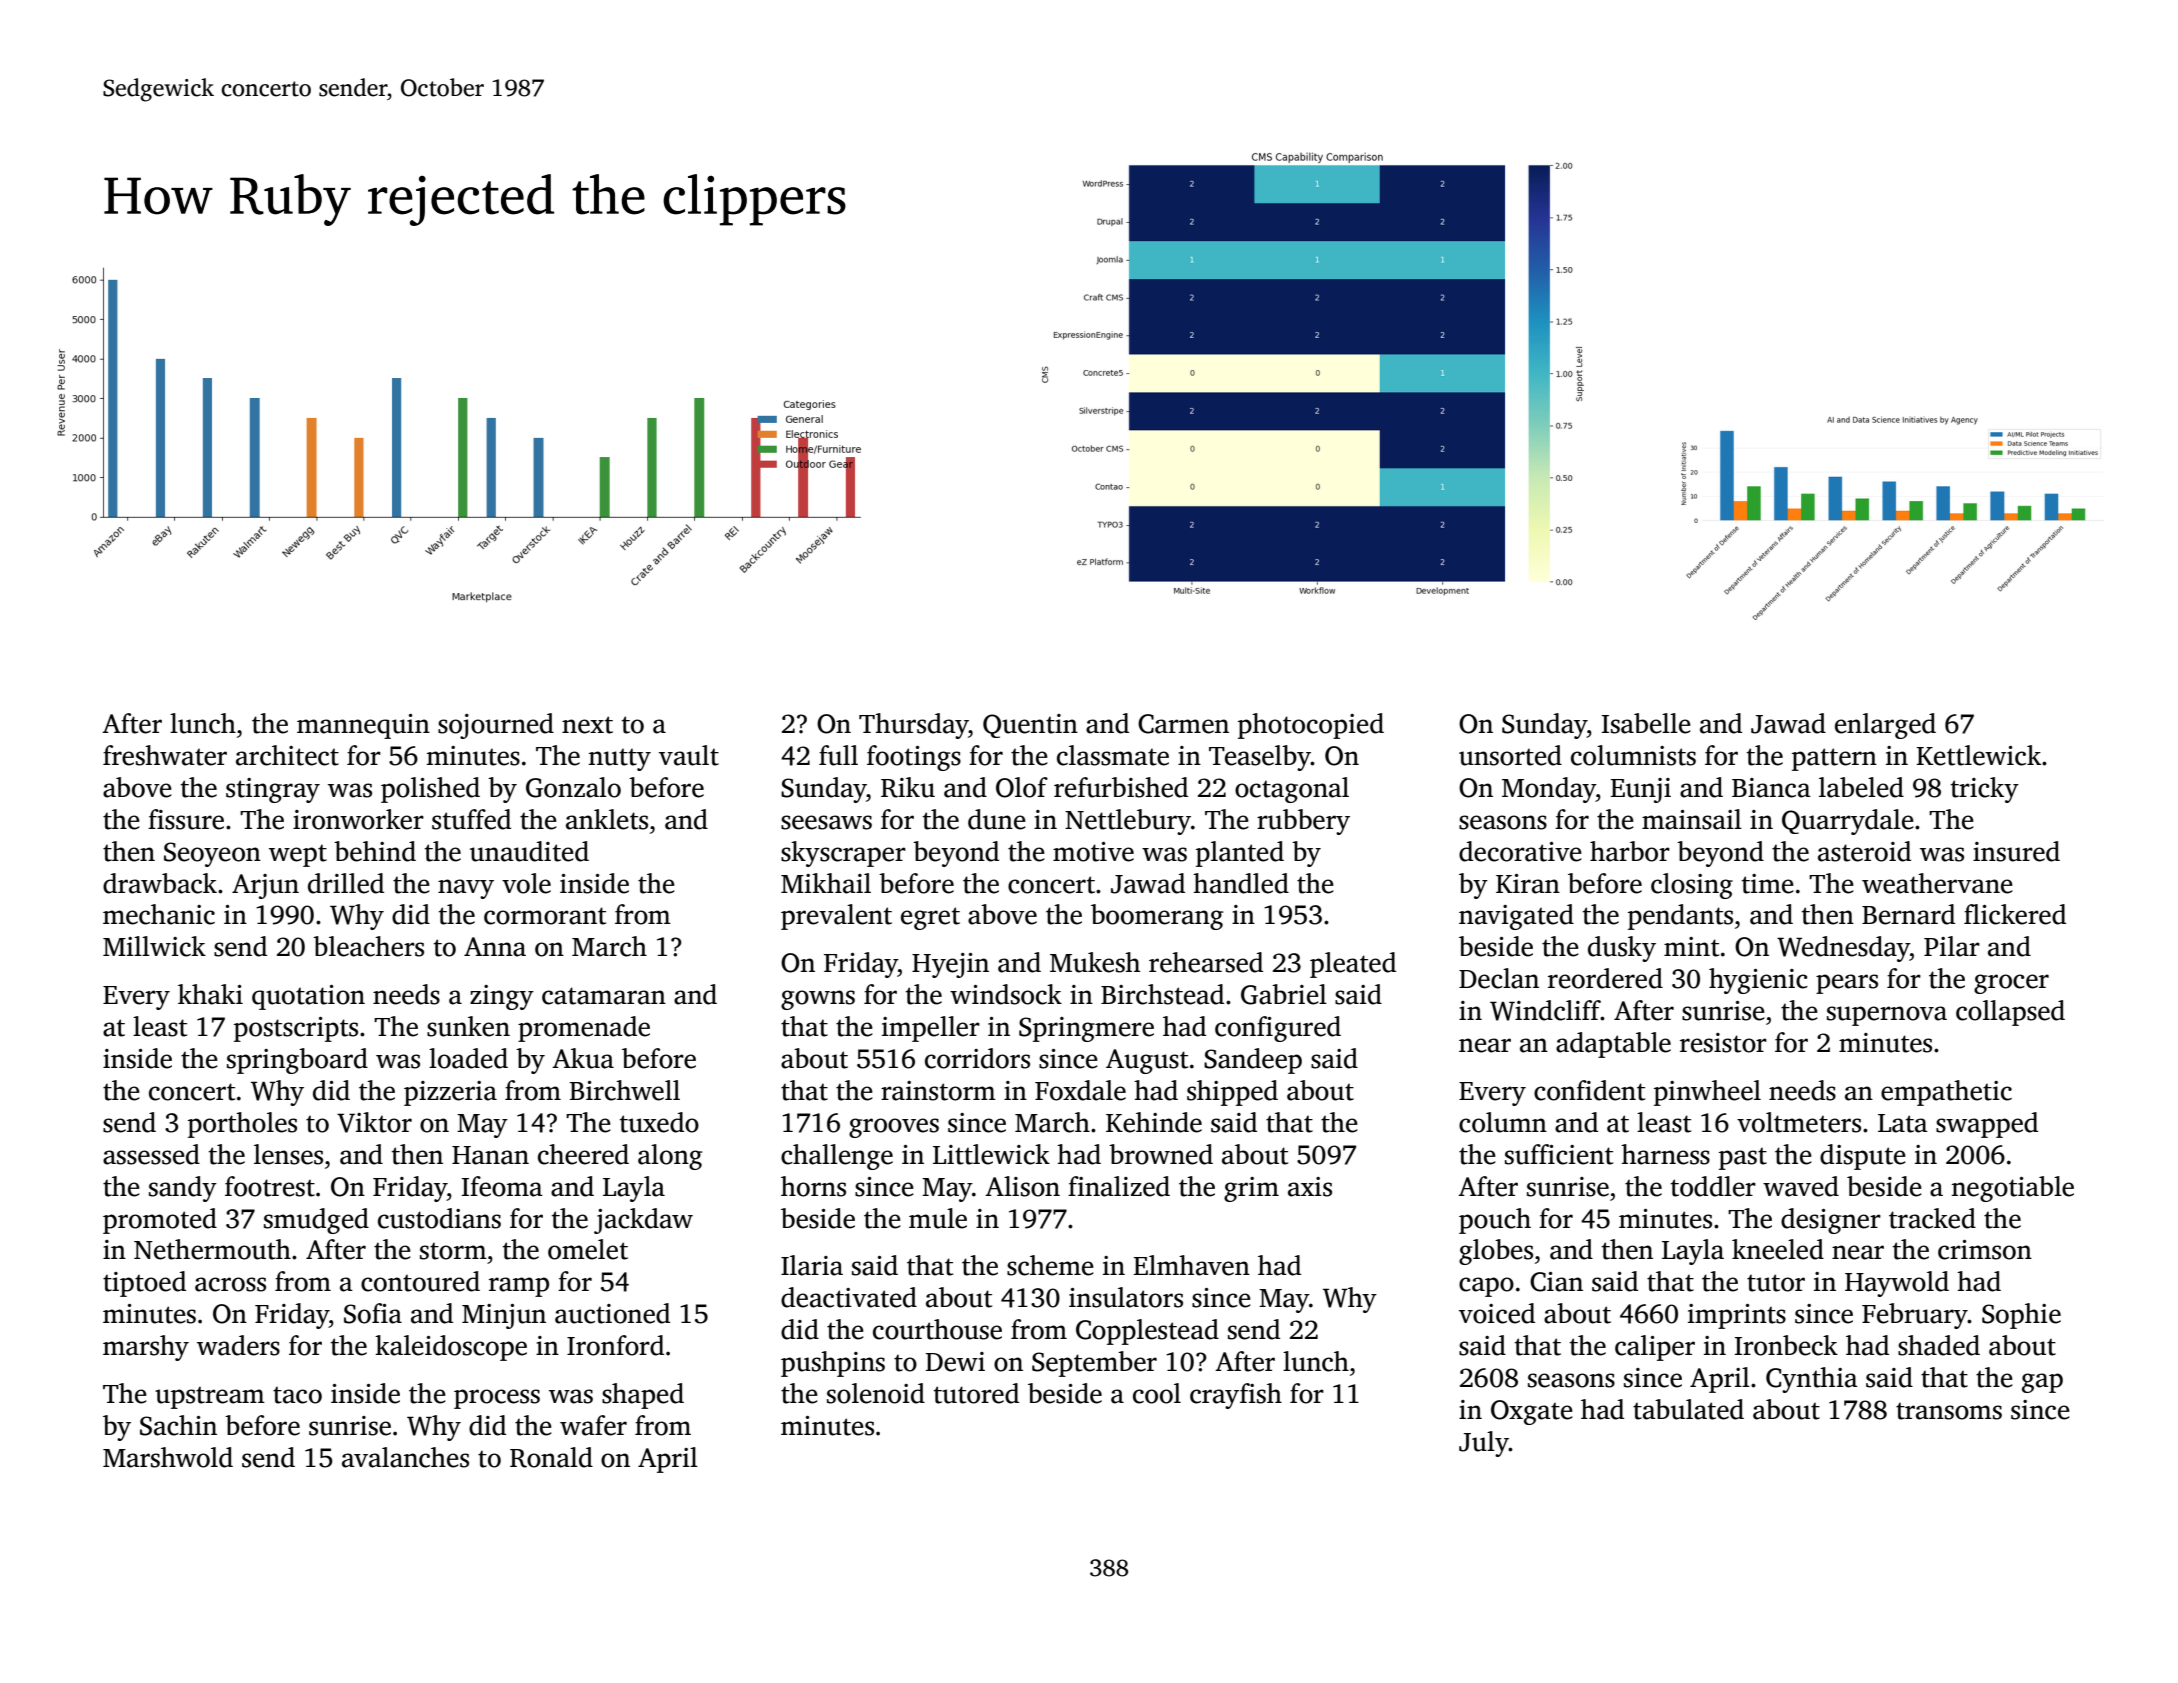  Describe the element at coordinates (1486, 1287) in the document. I see `capo` at that location.
